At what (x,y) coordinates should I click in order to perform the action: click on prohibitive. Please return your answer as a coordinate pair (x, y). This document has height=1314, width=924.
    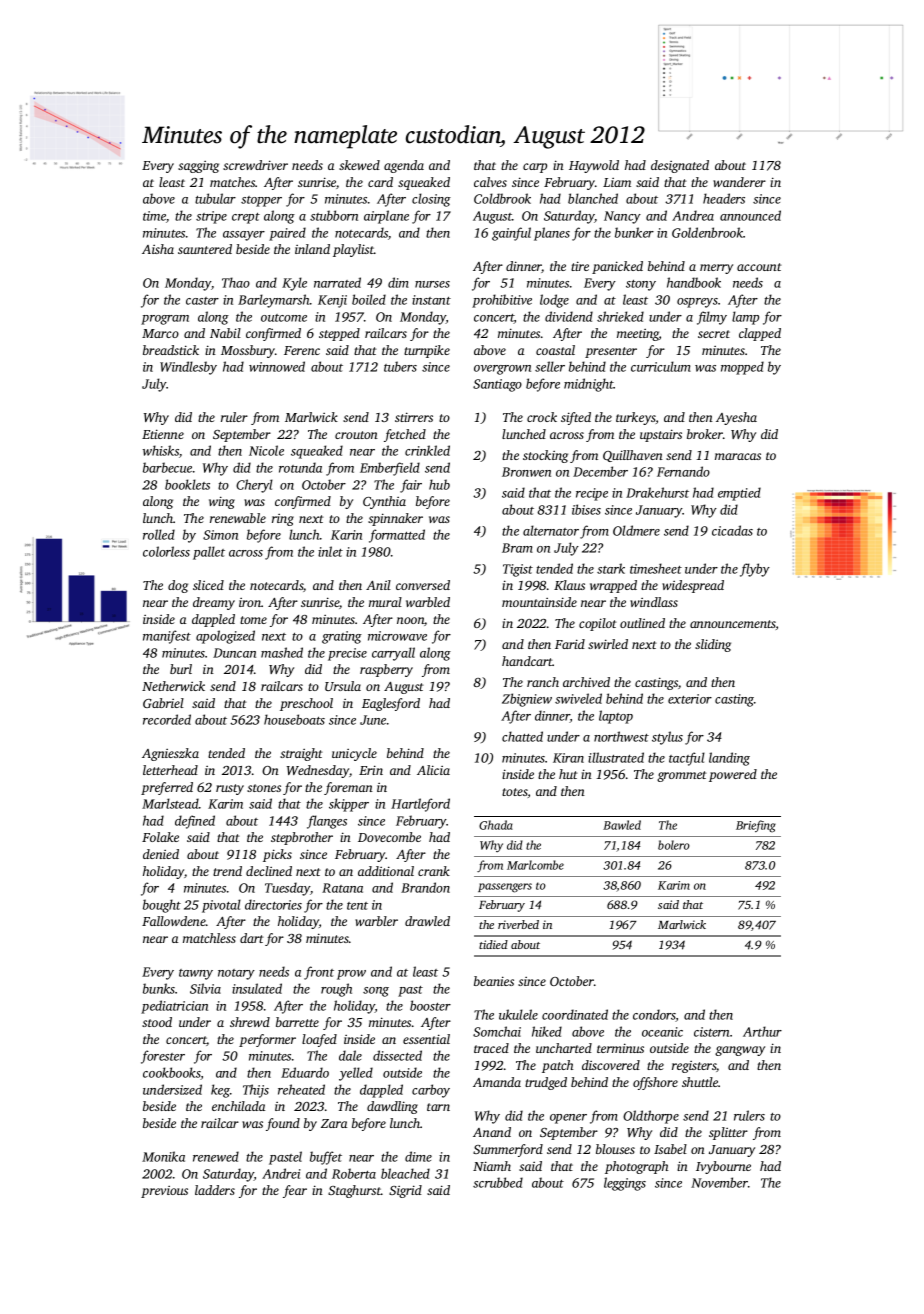
    Looking at the image, I should click on (502, 301).
